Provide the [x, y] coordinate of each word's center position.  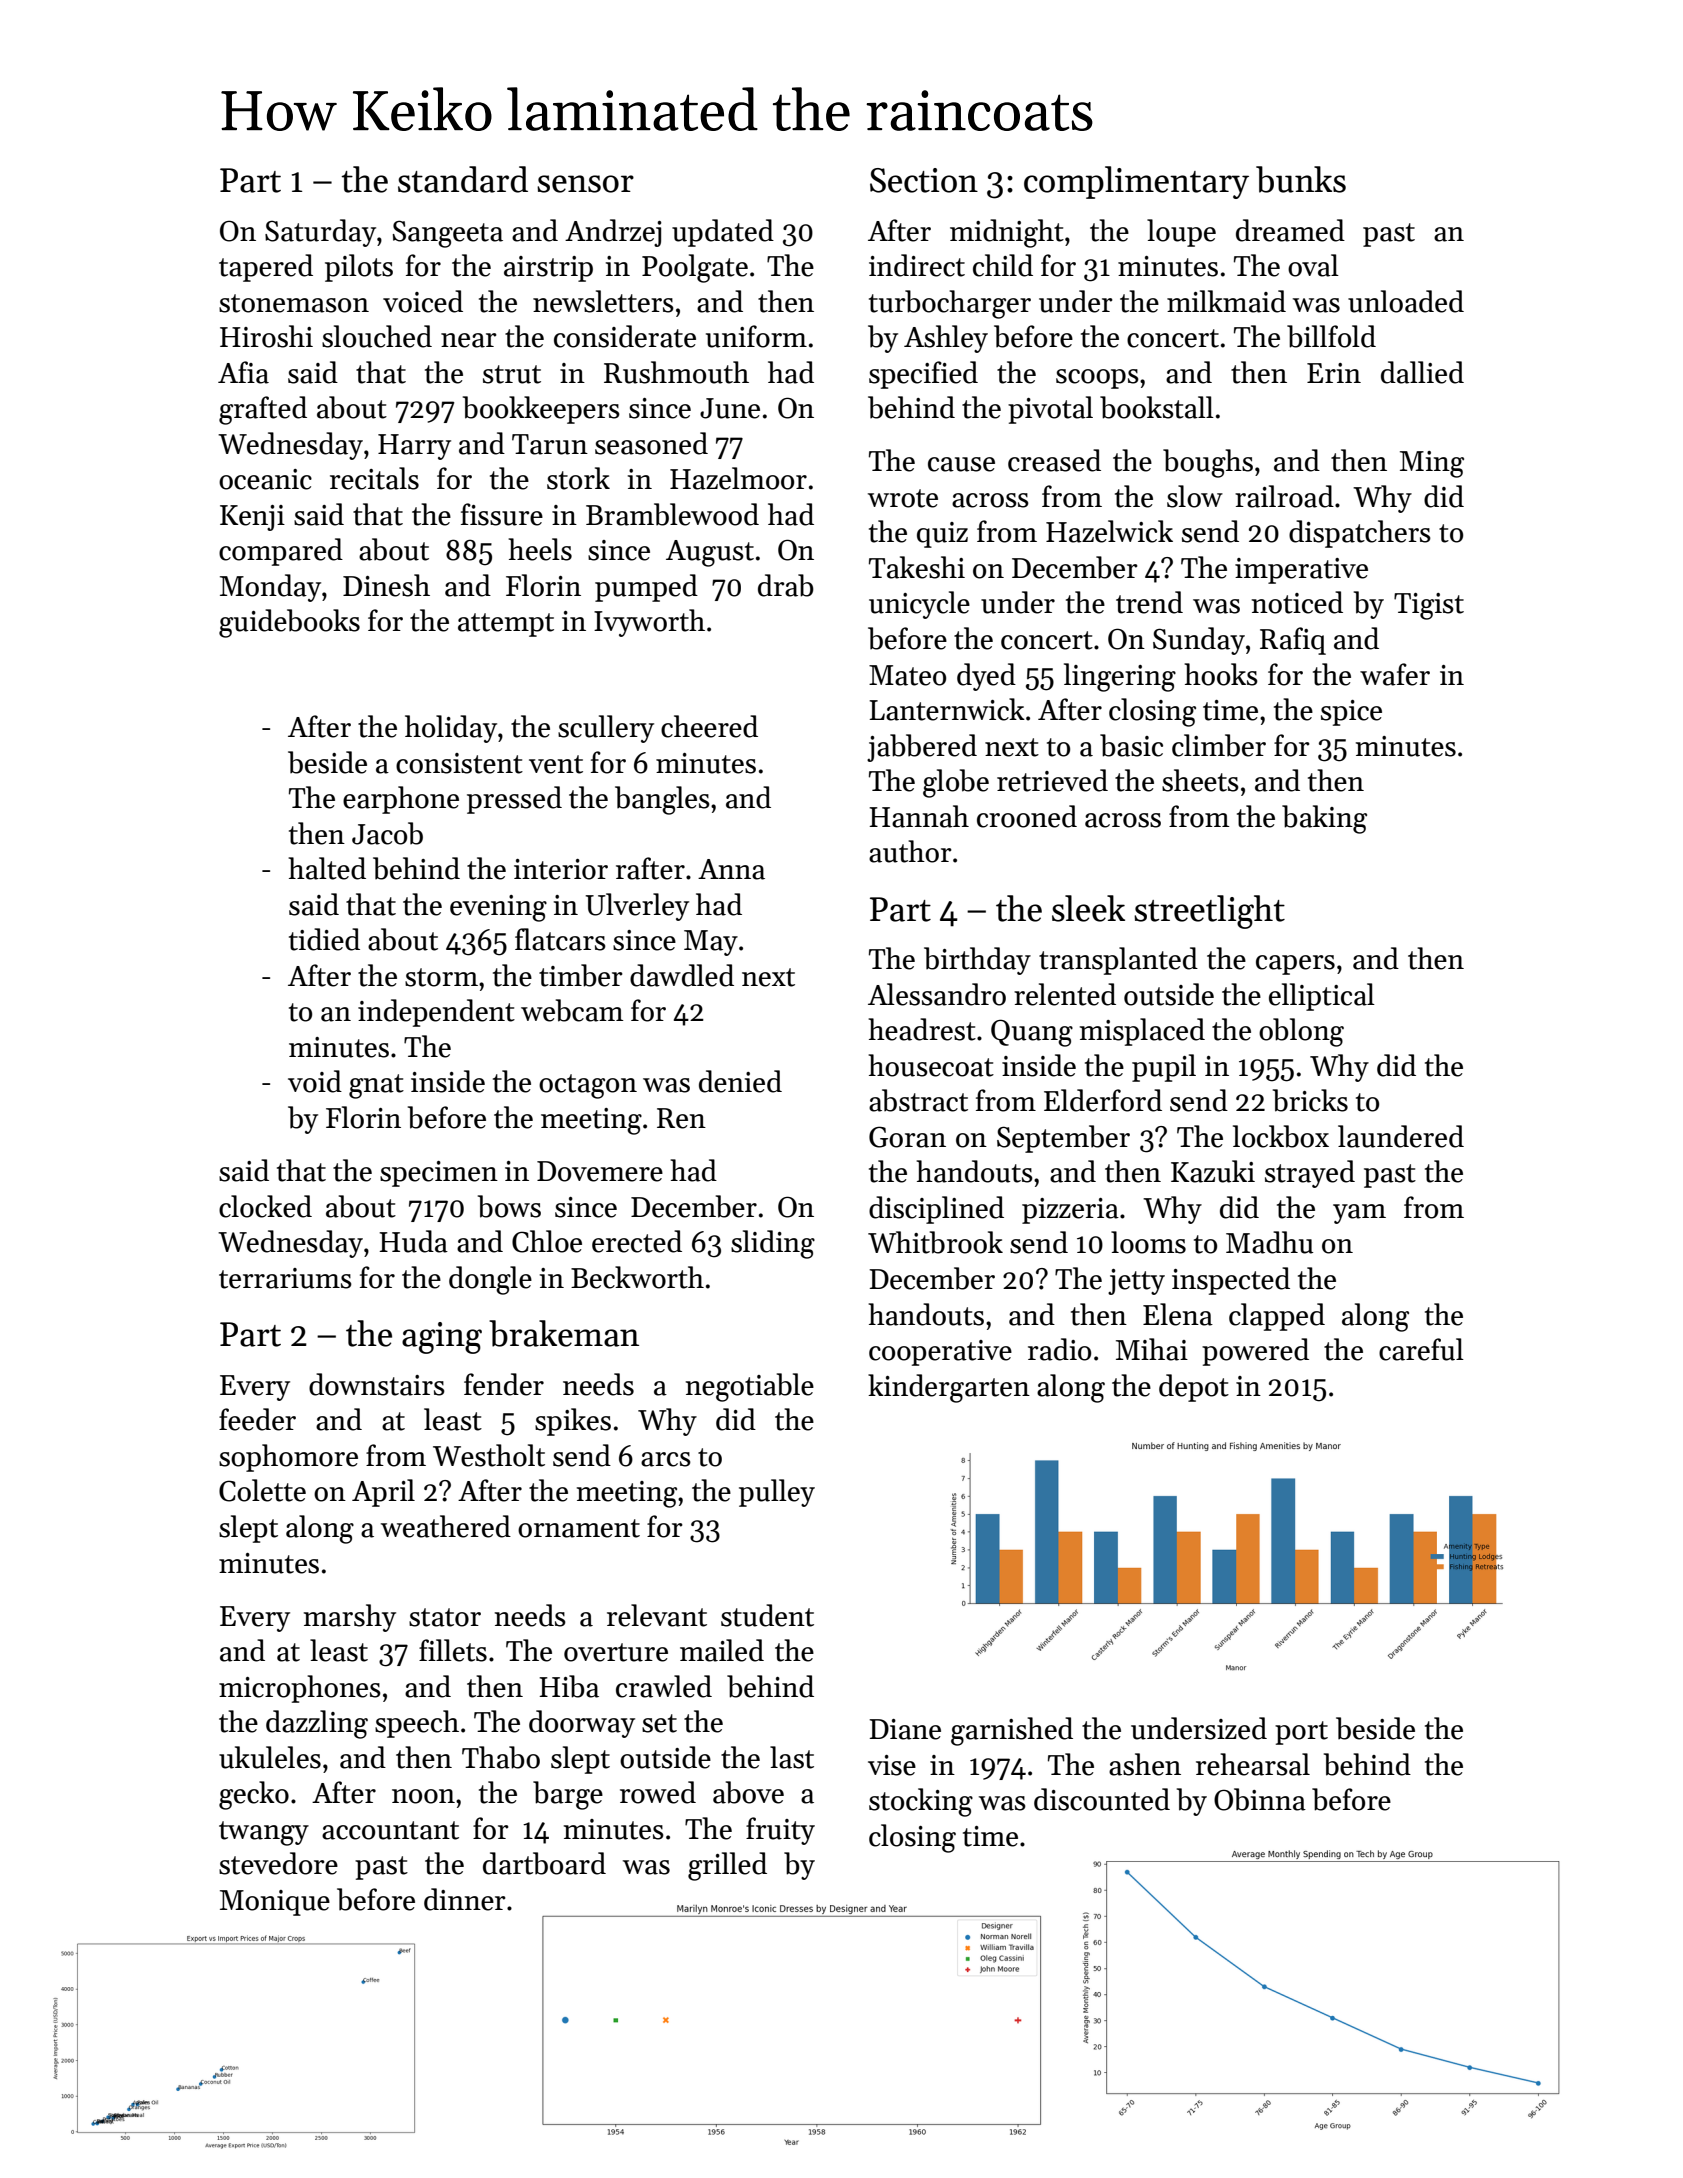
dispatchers [1360, 534]
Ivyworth [649, 623]
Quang [1032, 1033]
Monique [275, 1903]
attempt [506, 625]
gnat [376, 1086]
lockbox [1281, 1136]
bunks [1301, 179]
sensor [585, 184]
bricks [1310, 1100]
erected [637, 1241]
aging [442, 1338]
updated [723, 233]
